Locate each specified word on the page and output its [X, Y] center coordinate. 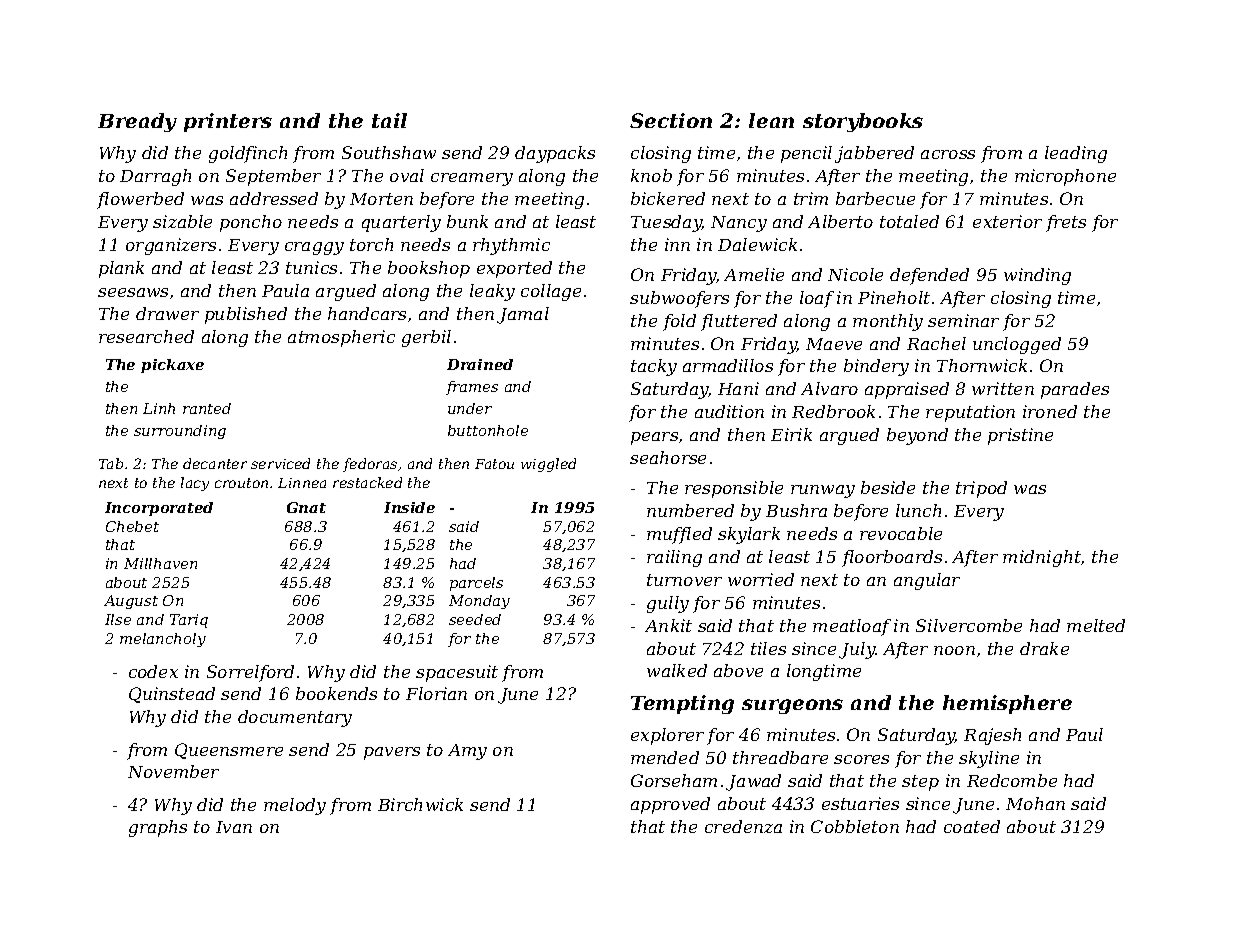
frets [1066, 223]
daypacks [555, 154]
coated [972, 826]
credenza [743, 826]
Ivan [234, 827]
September [273, 177]
